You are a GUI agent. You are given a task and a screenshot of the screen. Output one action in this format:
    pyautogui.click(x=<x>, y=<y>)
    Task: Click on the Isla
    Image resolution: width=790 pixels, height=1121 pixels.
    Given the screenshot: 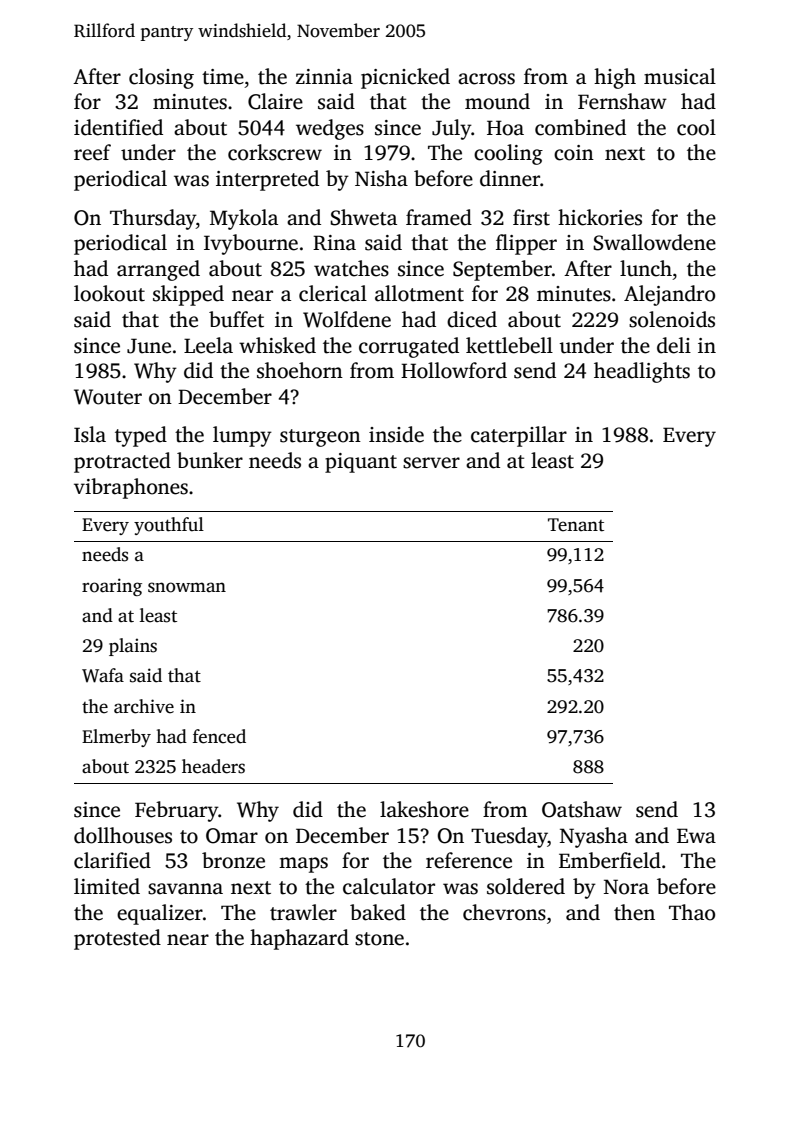 What is the action you would take?
    pyautogui.click(x=90, y=434)
